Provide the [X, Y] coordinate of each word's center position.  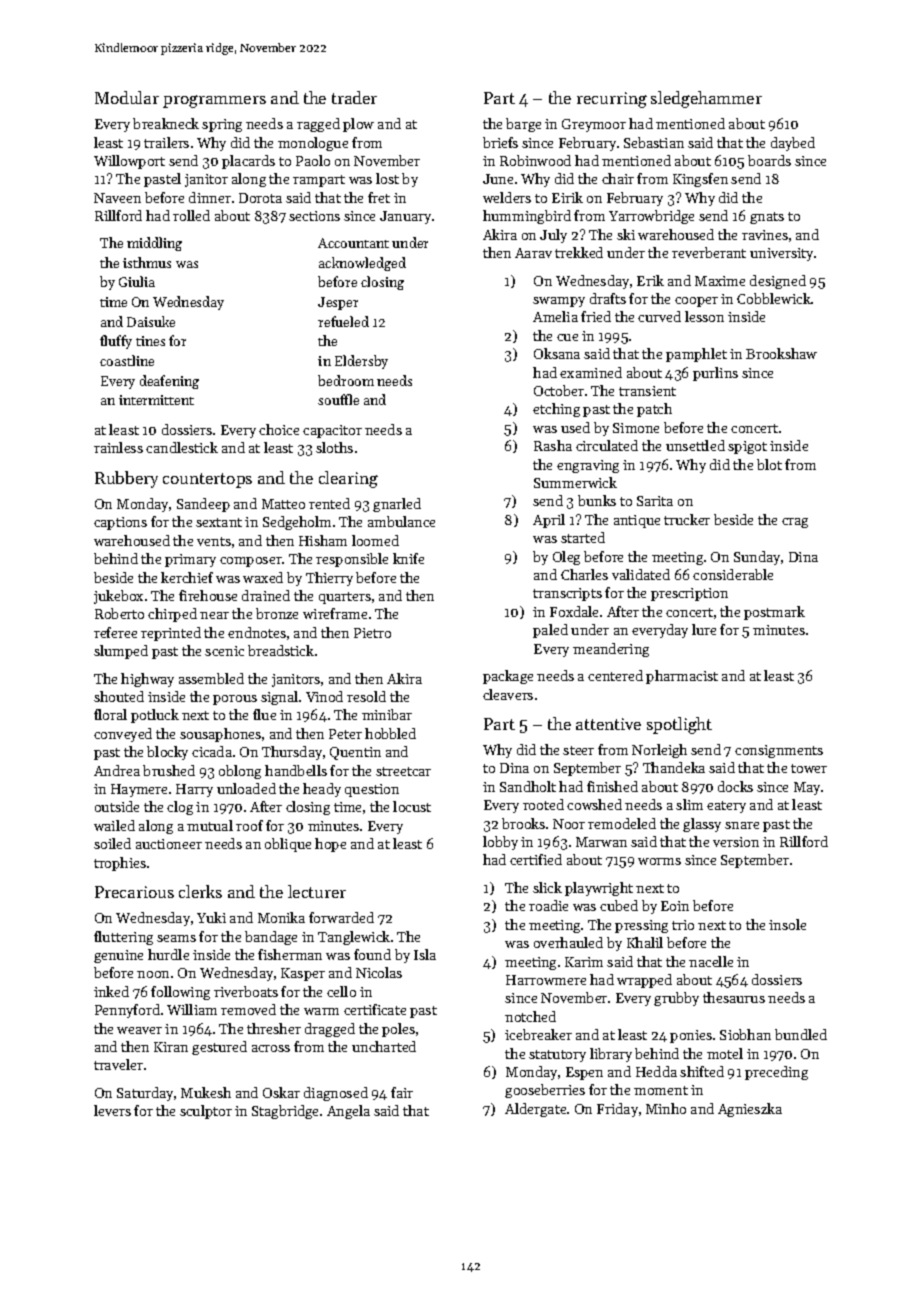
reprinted [171, 634]
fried [596, 316]
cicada [212, 751]
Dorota [260, 198]
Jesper [338, 303]
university [781, 254]
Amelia [555, 316]
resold [366, 696]
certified [536, 859]
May [808, 788]
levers [112, 1110]
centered [615, 675]
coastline [127, 360]
